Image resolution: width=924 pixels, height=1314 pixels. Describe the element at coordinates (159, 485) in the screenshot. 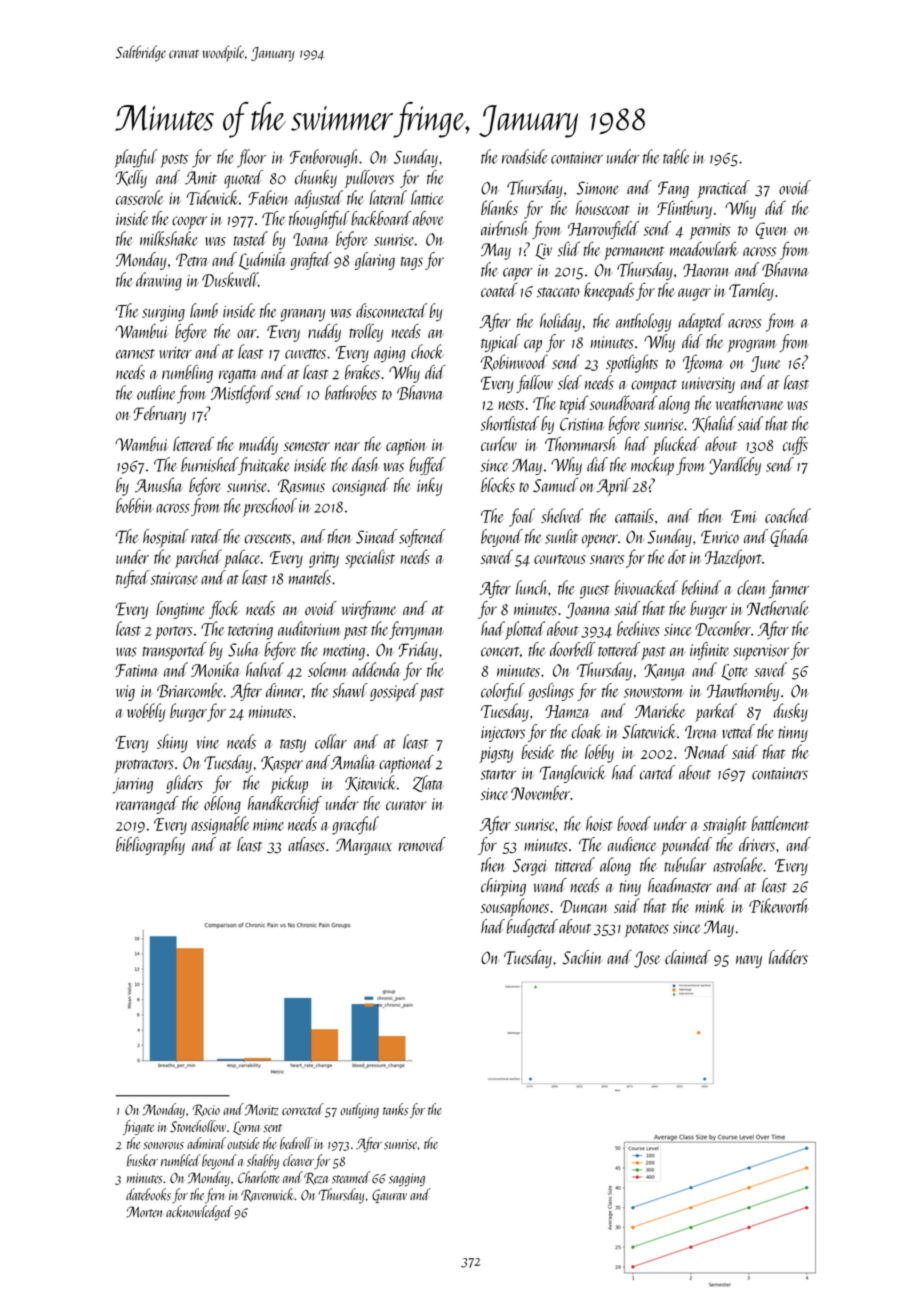

I see `Anusha` at that location.
